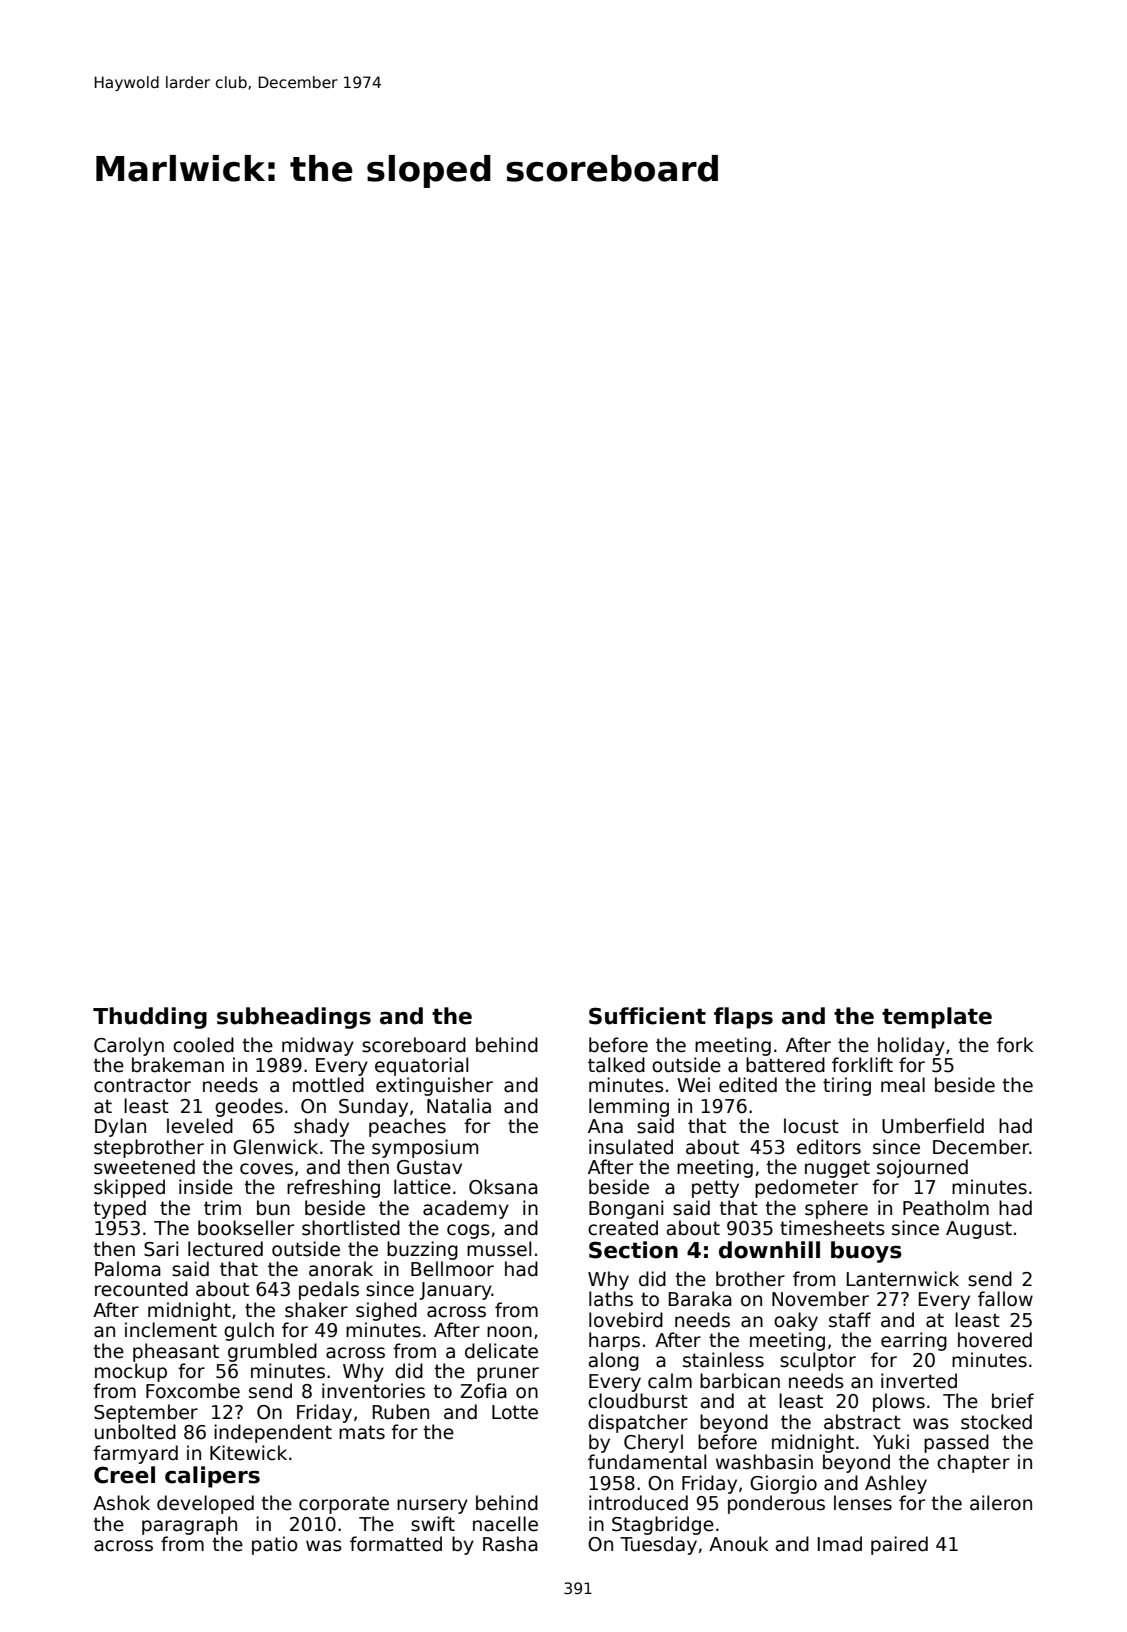 The height and width of the screenshot is (1632, 1127). Describe the element at coordinates (396, 1544) in the screenshot. I see `formatted` at that location.
